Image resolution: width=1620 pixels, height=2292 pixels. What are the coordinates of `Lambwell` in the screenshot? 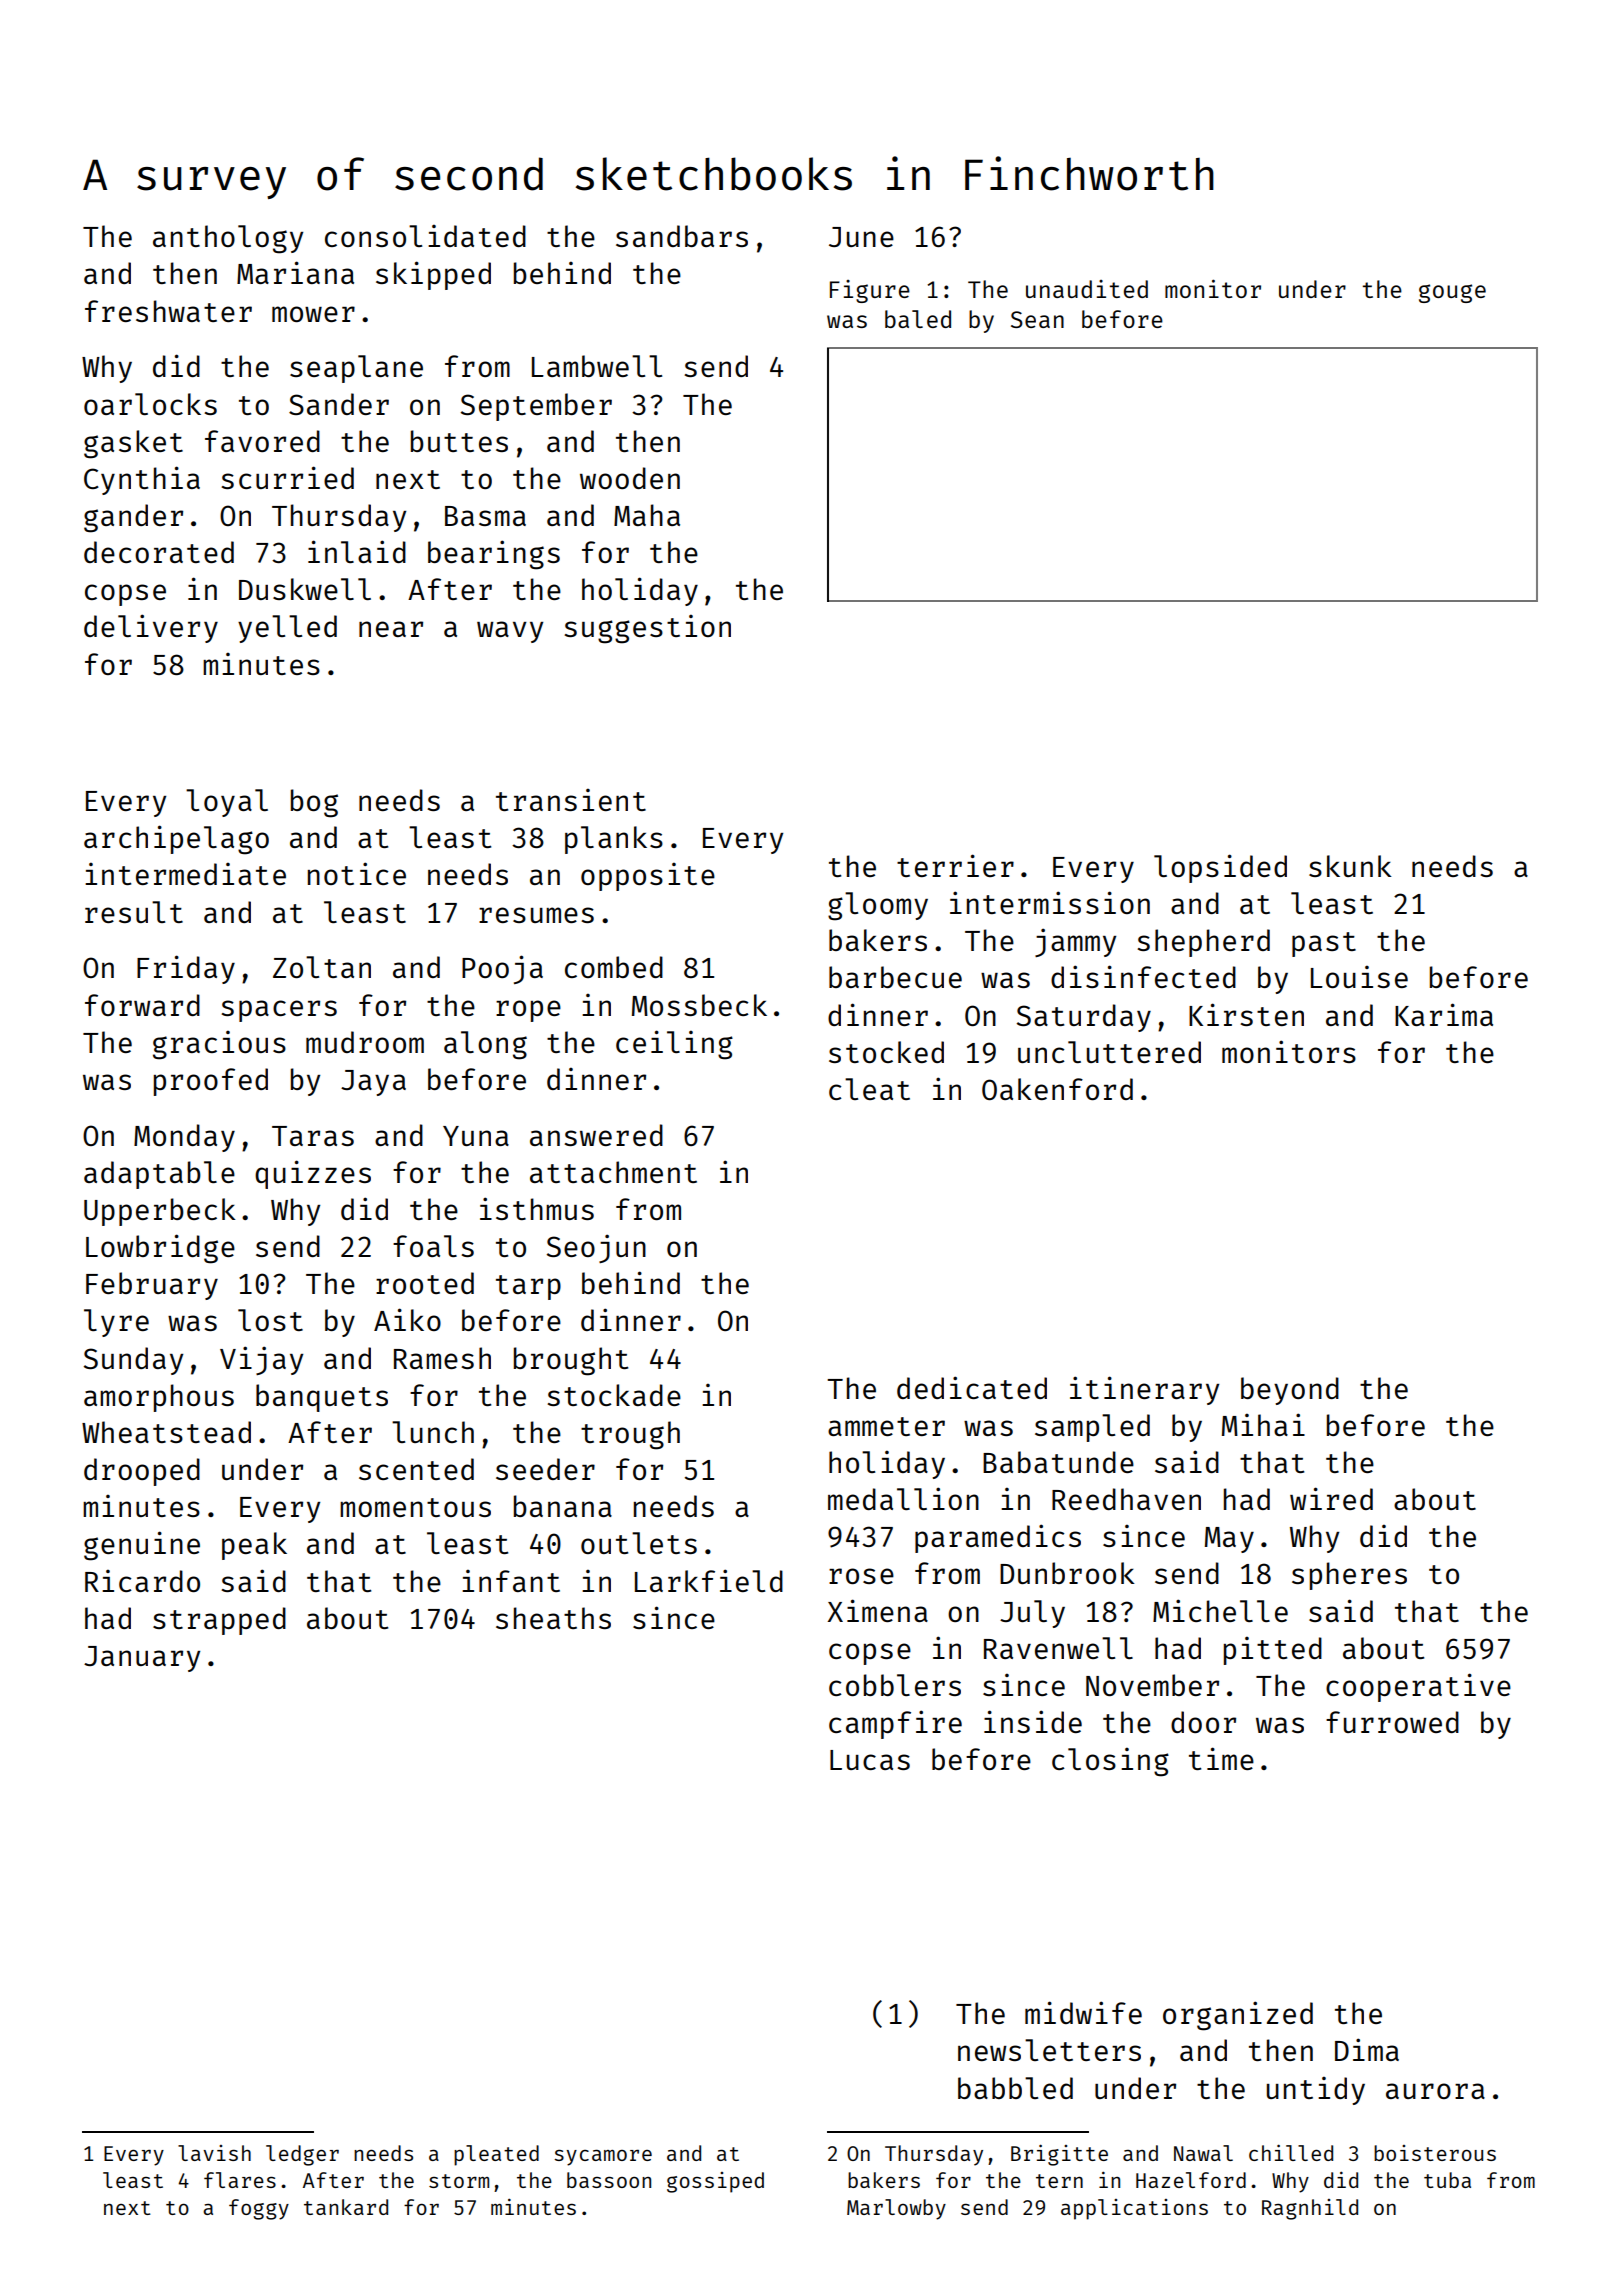 It's located at (597, 366).
